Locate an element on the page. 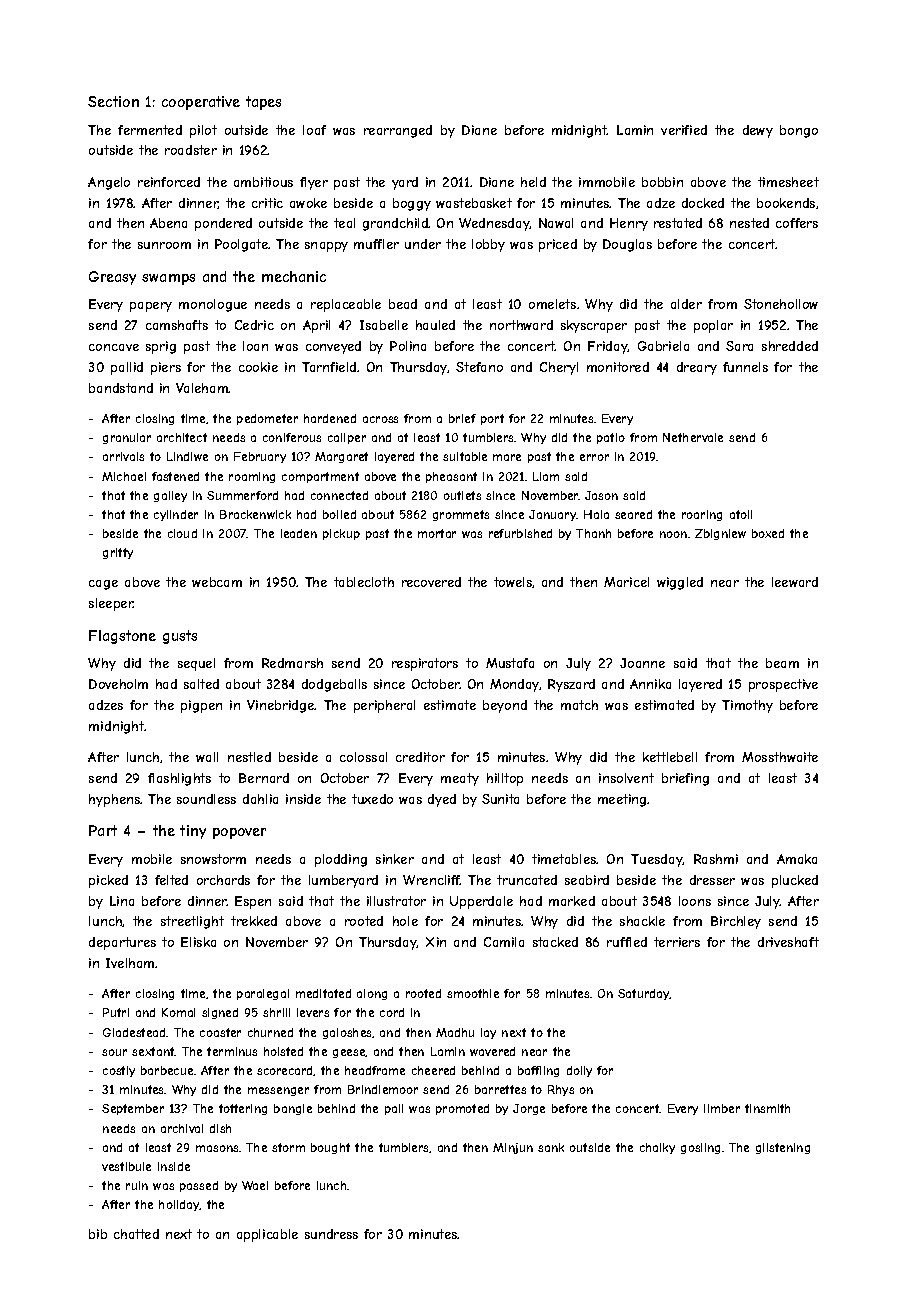 The height and width of the page is (1316, 908). streetlight is located at coordinates (192, 922).
